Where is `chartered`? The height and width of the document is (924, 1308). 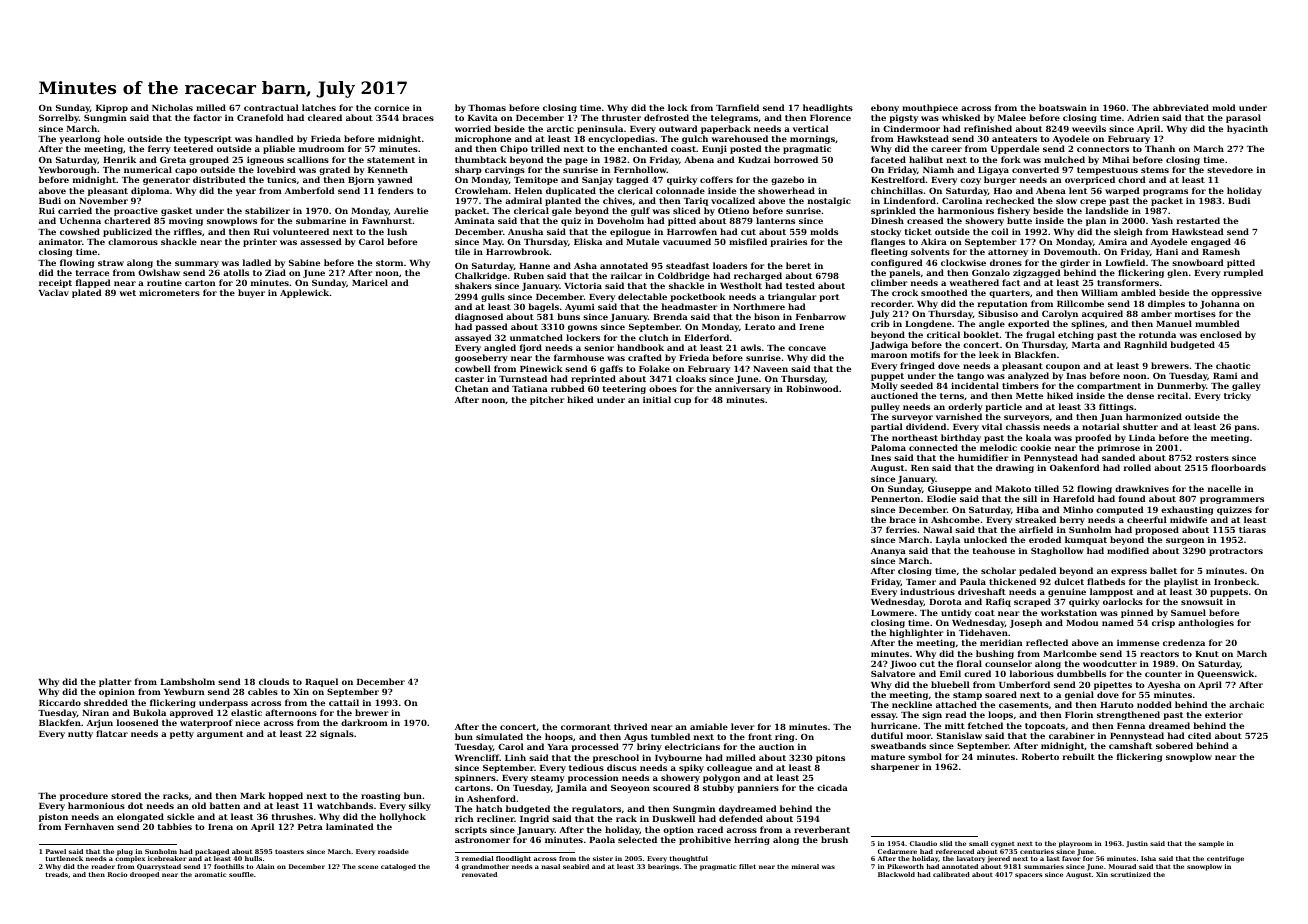 chartered is located at coordinates (127, 220).
